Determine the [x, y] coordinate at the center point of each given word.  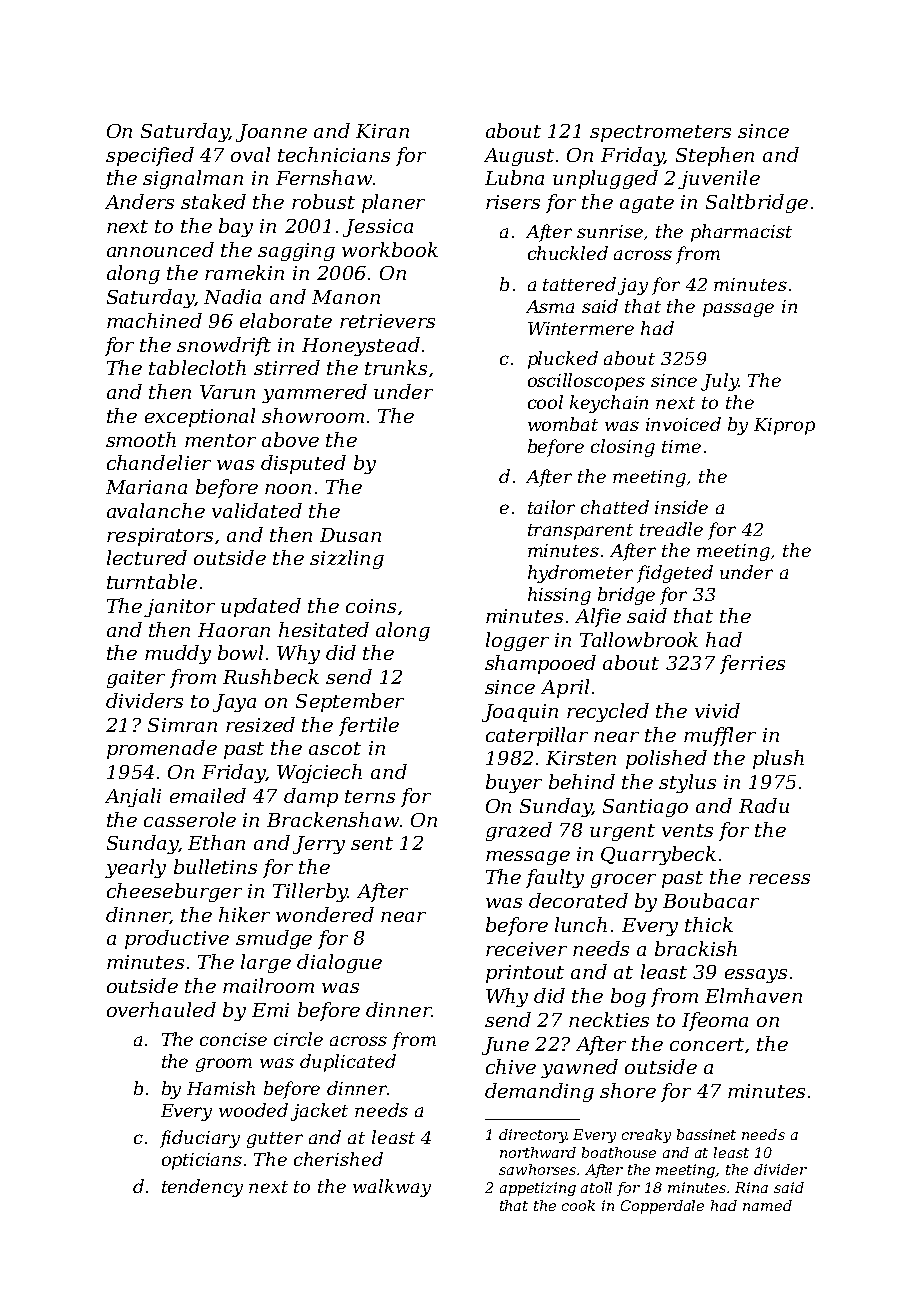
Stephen [715, 156]
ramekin [244, 272]
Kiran [382, 131]
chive [511, 1066]
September [350, 702]
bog [628, 997]
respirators [160, 537]
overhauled [161, 1009]
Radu [764, 805]
